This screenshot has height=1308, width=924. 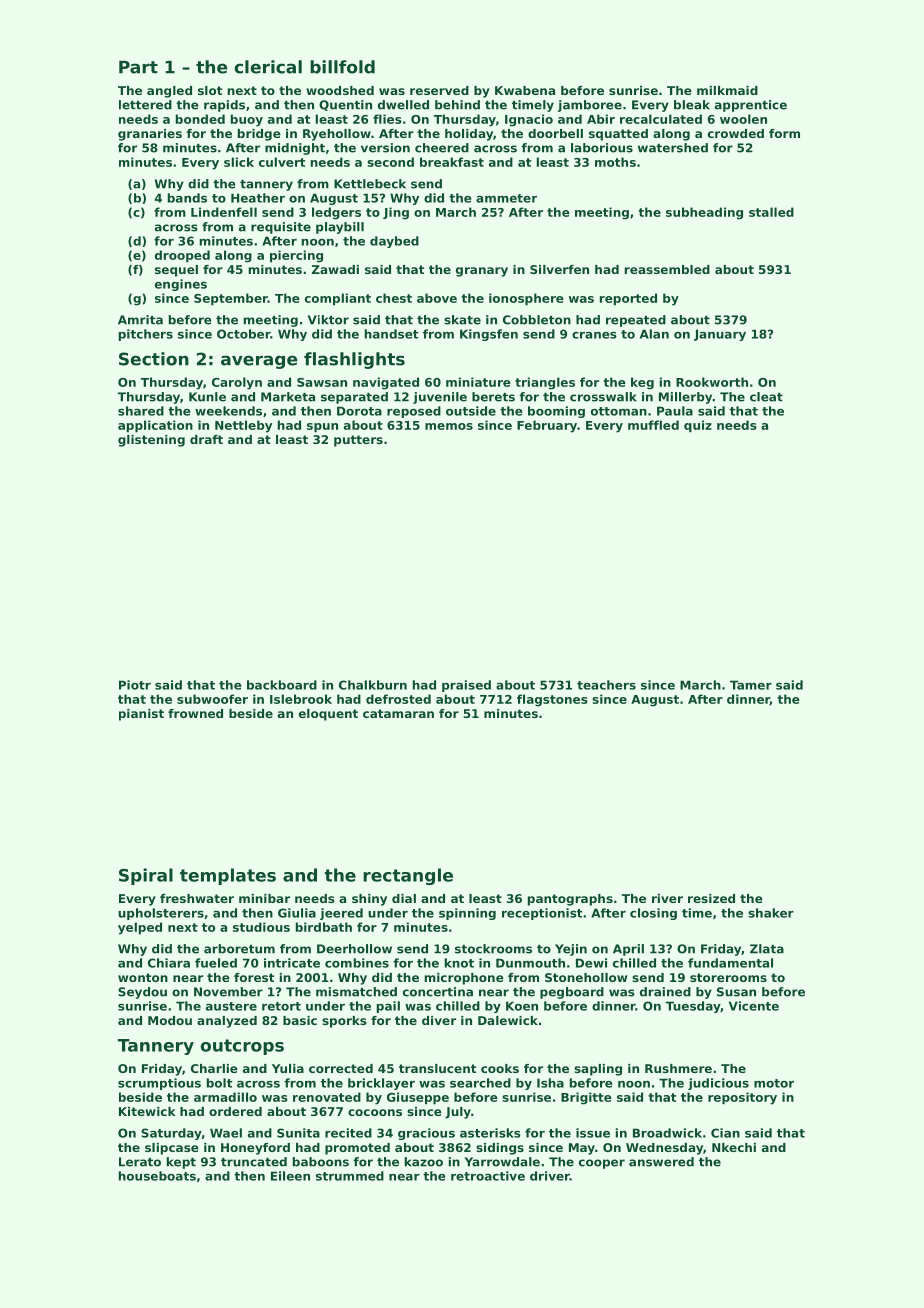 I want to click on Piotr, so click(x=135, y=685).
